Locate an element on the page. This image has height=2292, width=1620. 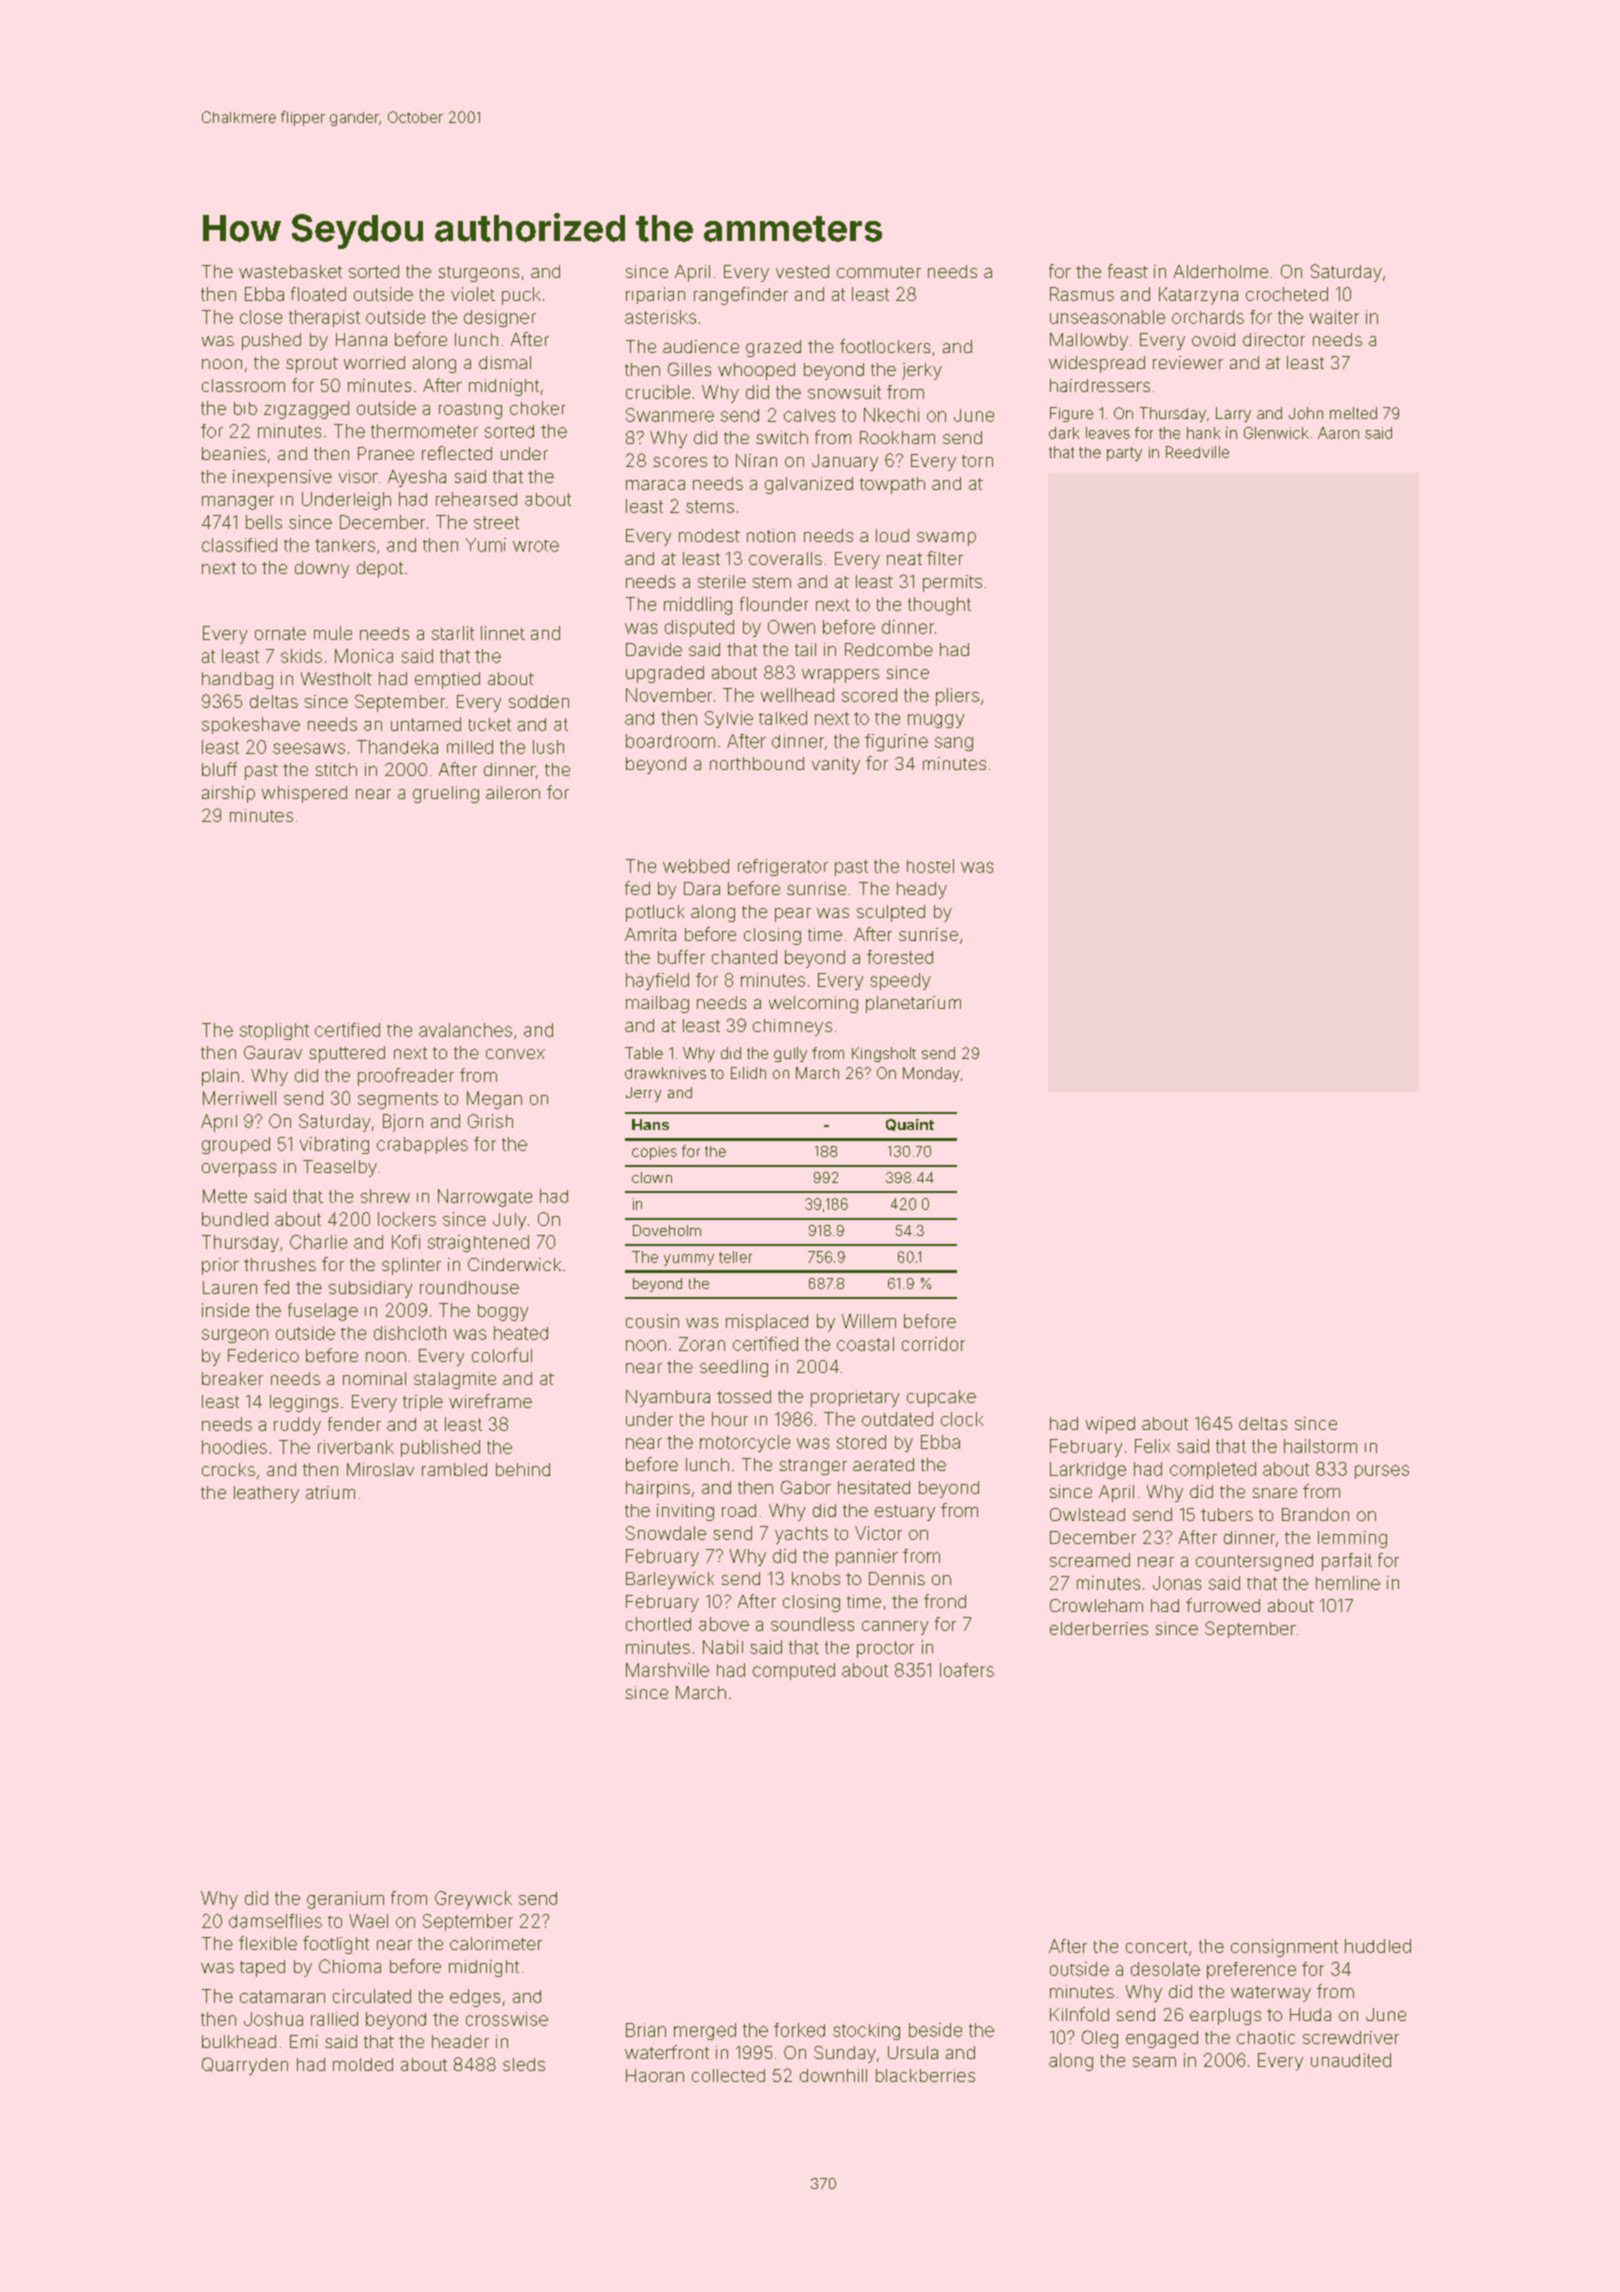
leathery is located at coordinates (266, 1494).
